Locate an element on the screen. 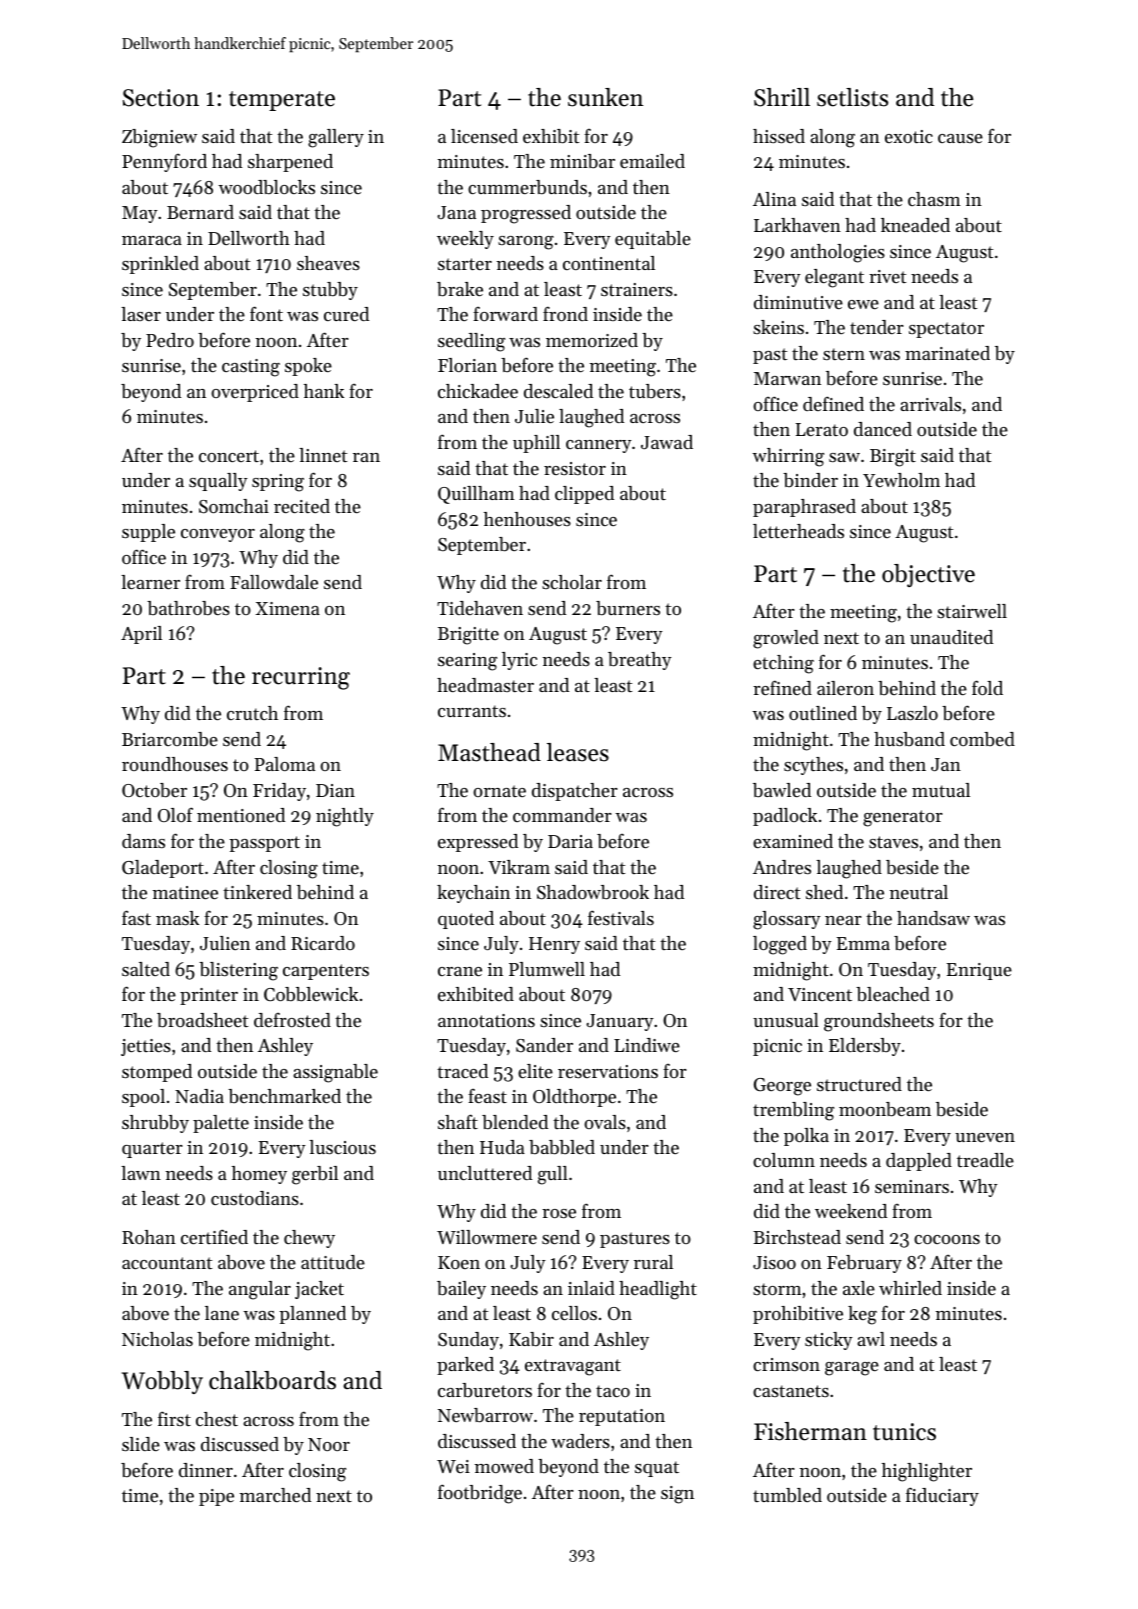 This screenshot has width=1138, height=1609. Lindiwe is located at coordinates (647, 1045).
